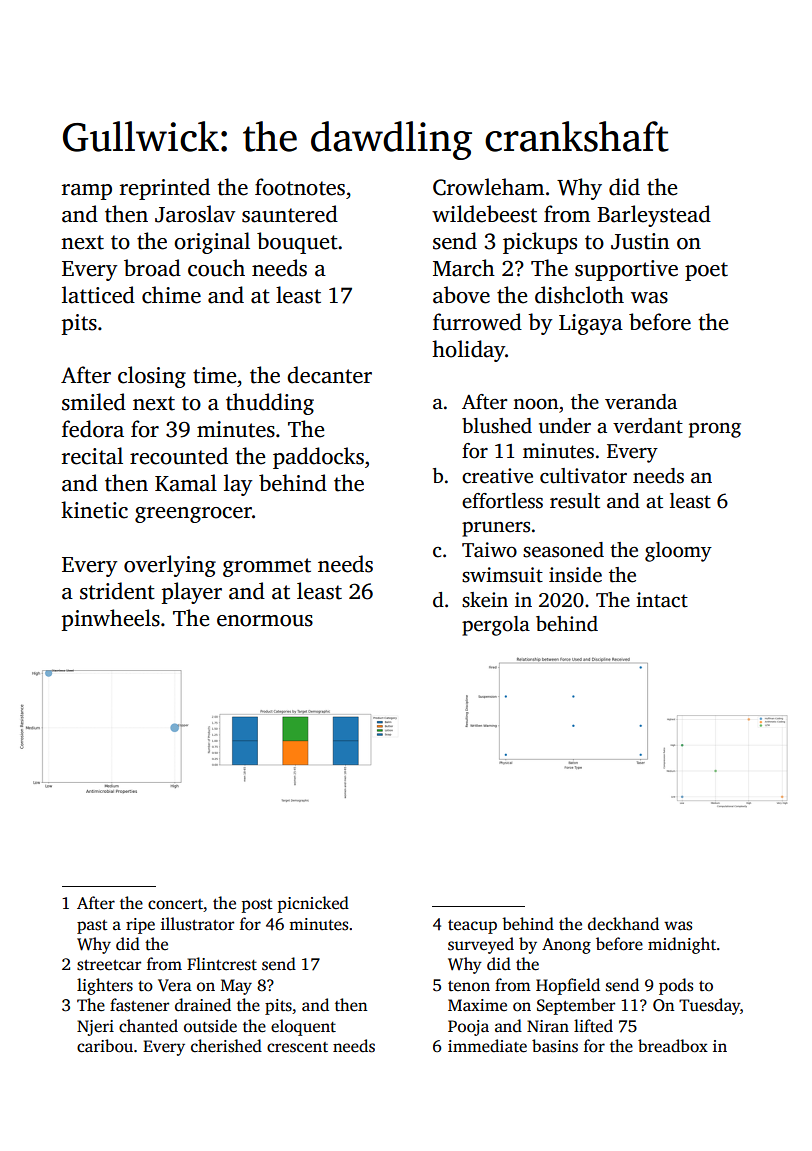  I want to click on closing, so click(152, 377).
